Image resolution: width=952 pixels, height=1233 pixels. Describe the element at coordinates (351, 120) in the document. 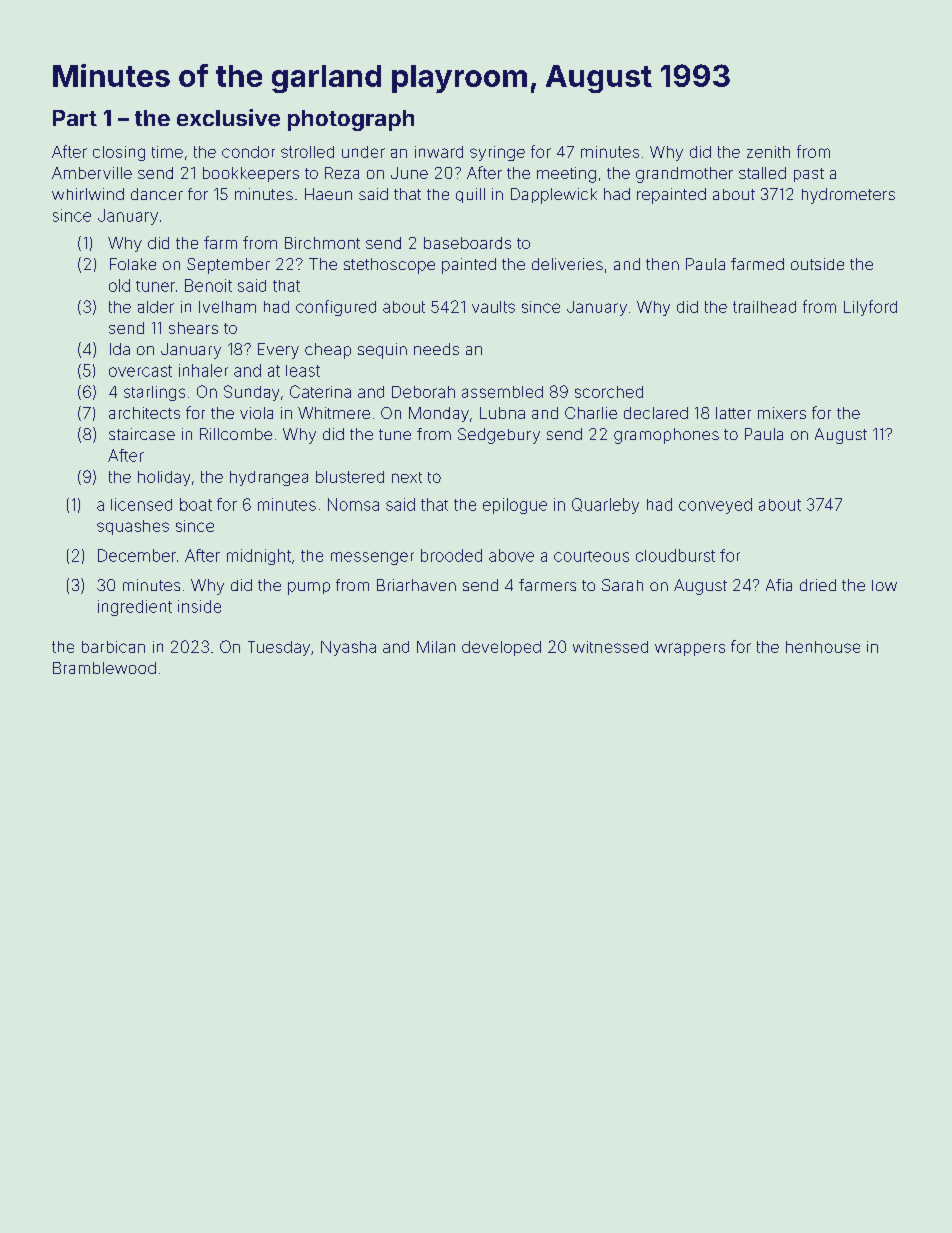

I see `photograph` at that location.
